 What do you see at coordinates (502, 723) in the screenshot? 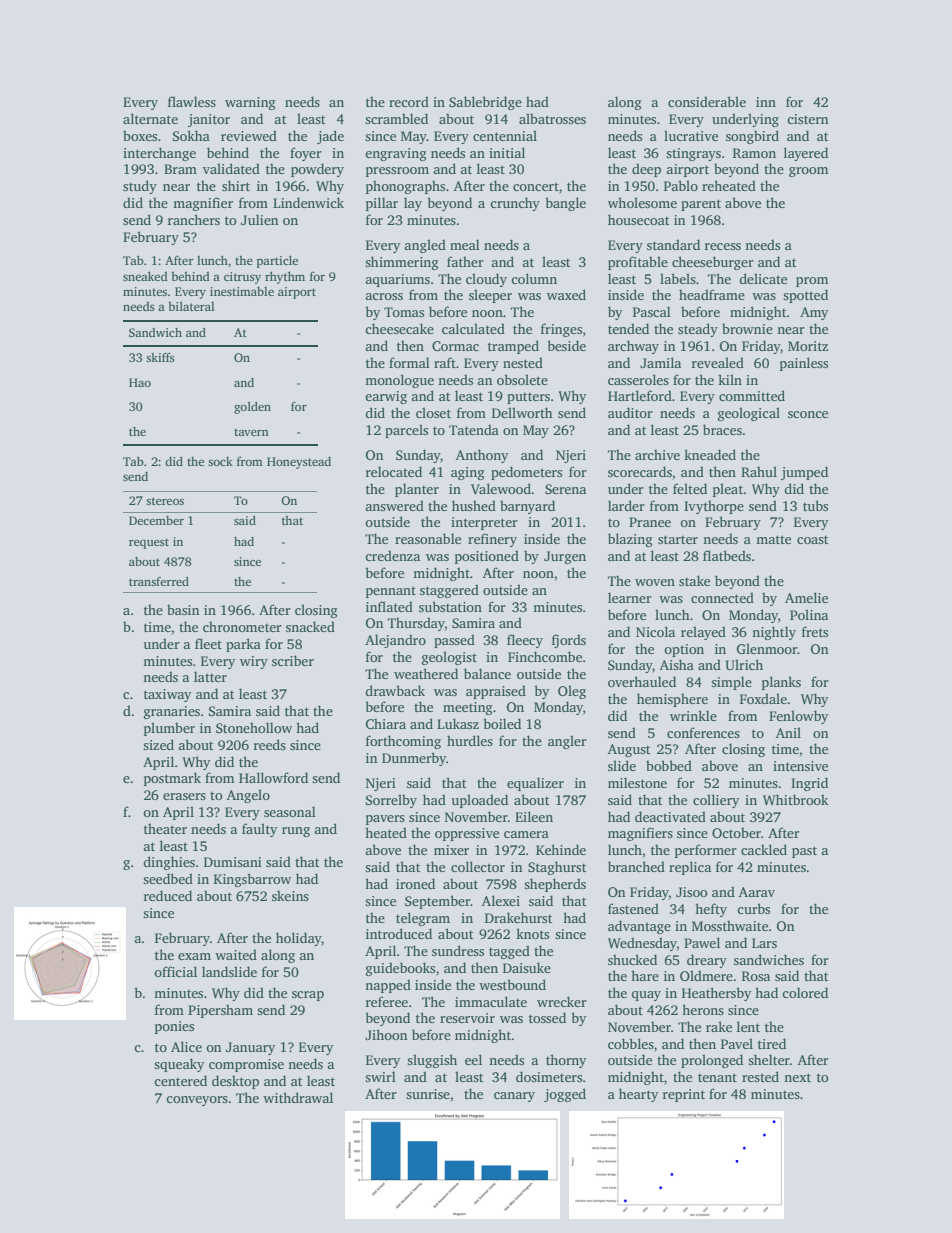
I see `boiled` at bounding box center [502, 723].
